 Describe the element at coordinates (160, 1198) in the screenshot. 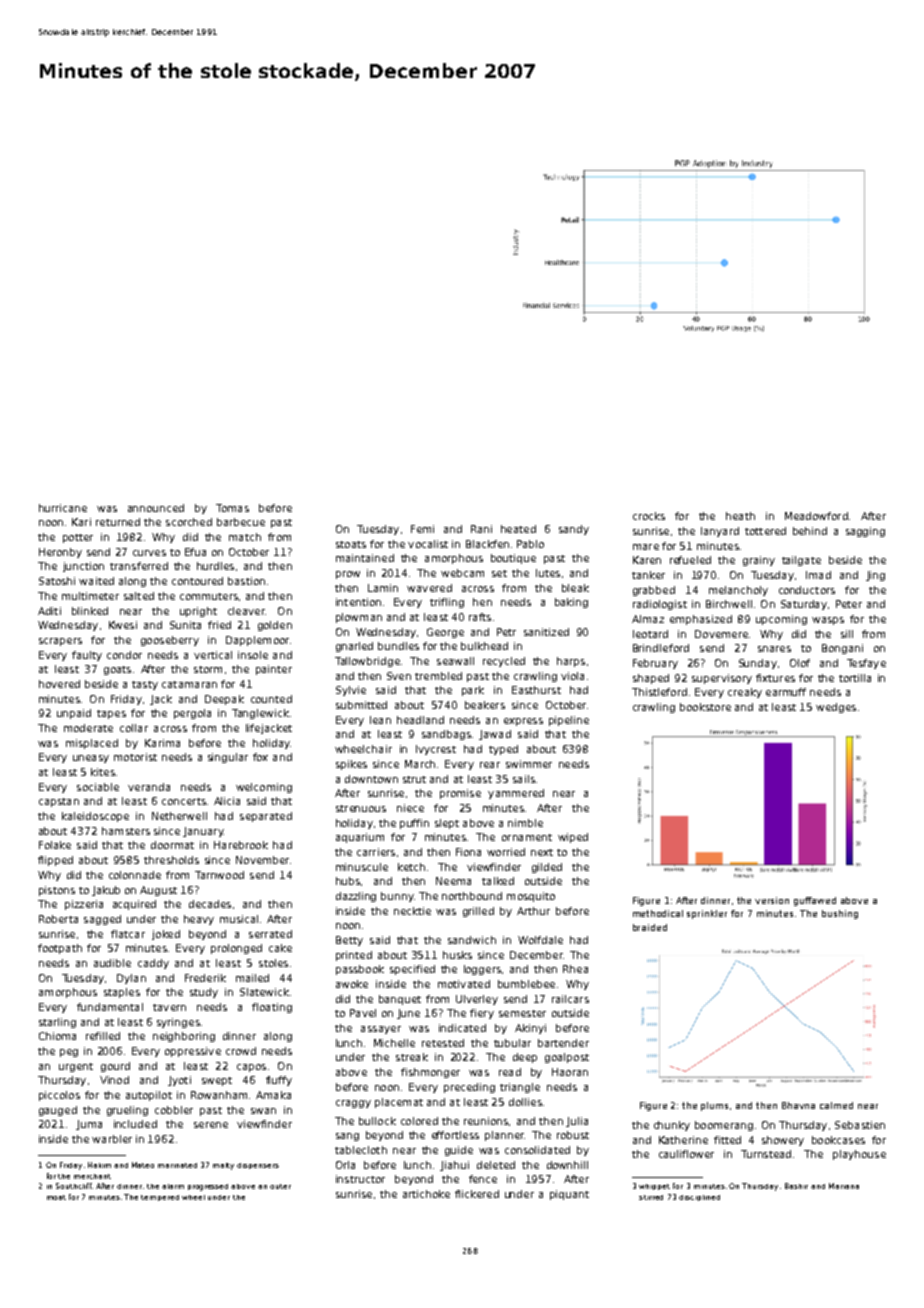

I see `tempered` at that location.
